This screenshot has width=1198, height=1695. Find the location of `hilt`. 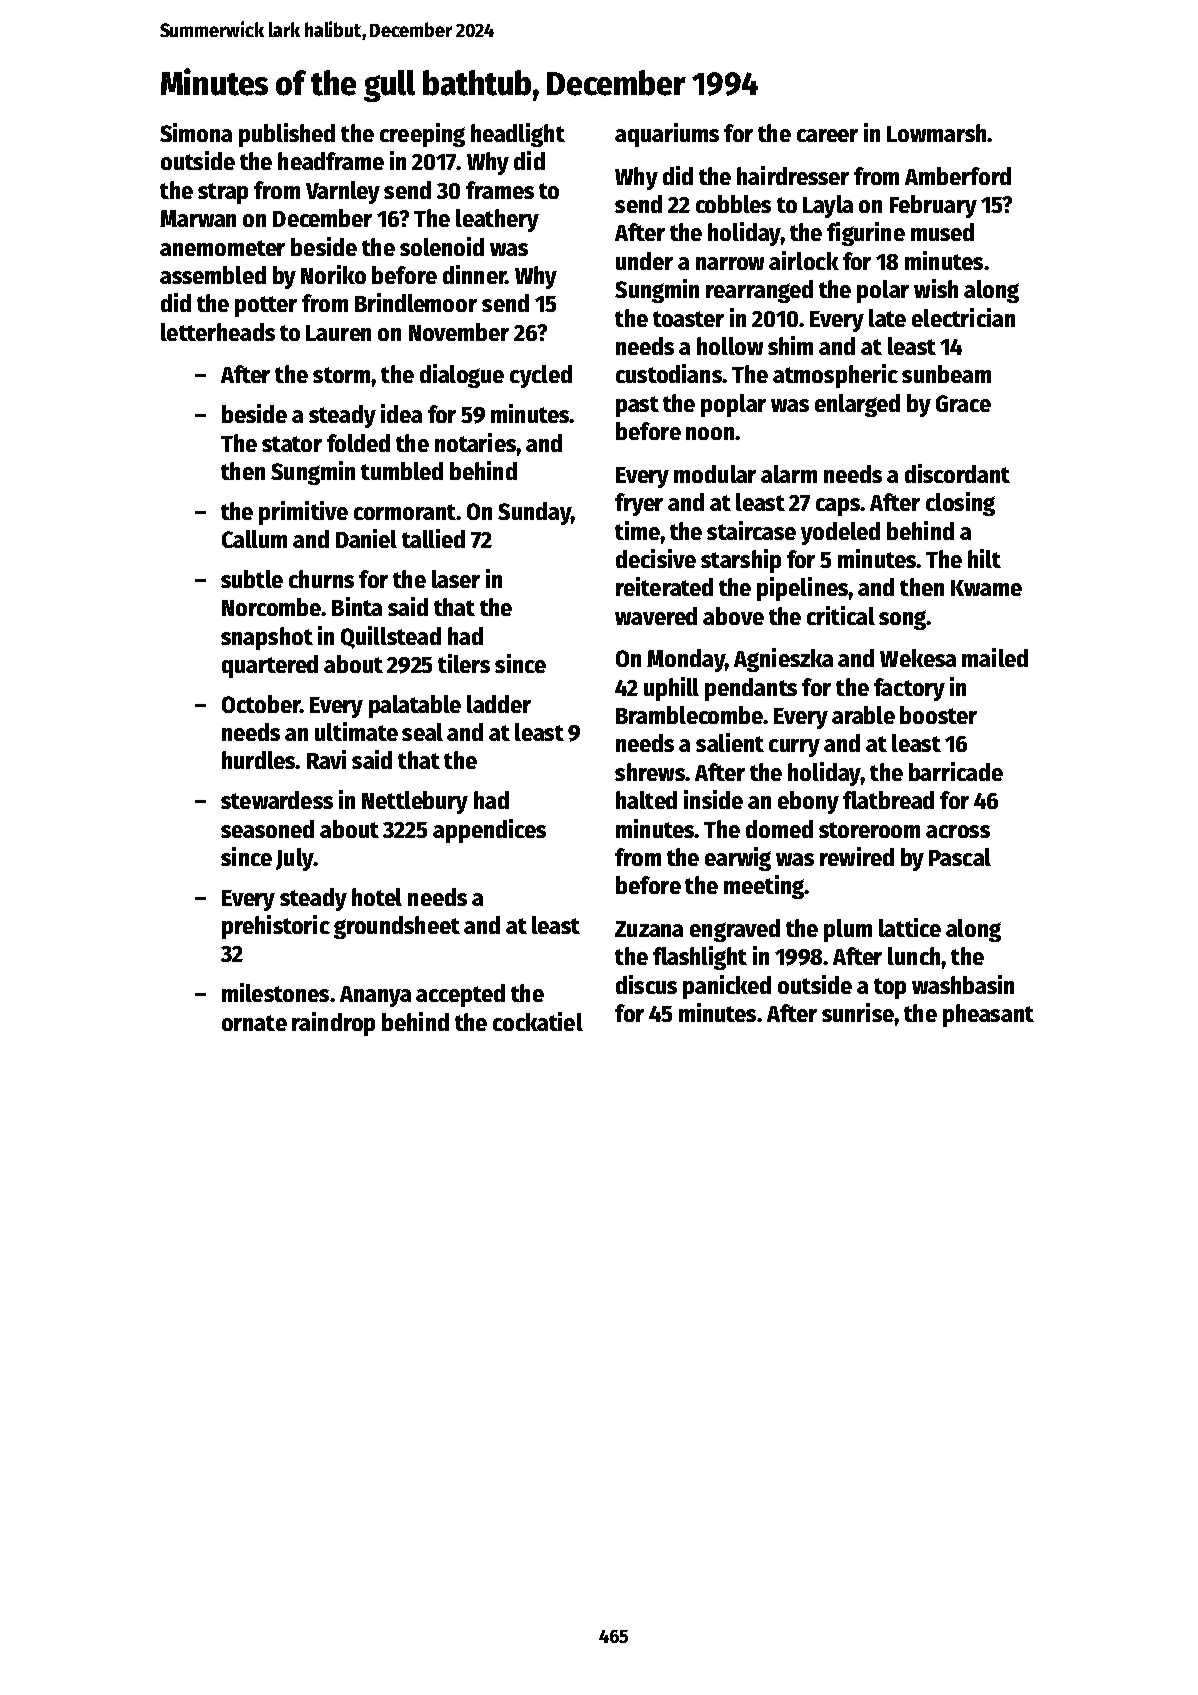

hilt is located at coordinates (984, 558).
